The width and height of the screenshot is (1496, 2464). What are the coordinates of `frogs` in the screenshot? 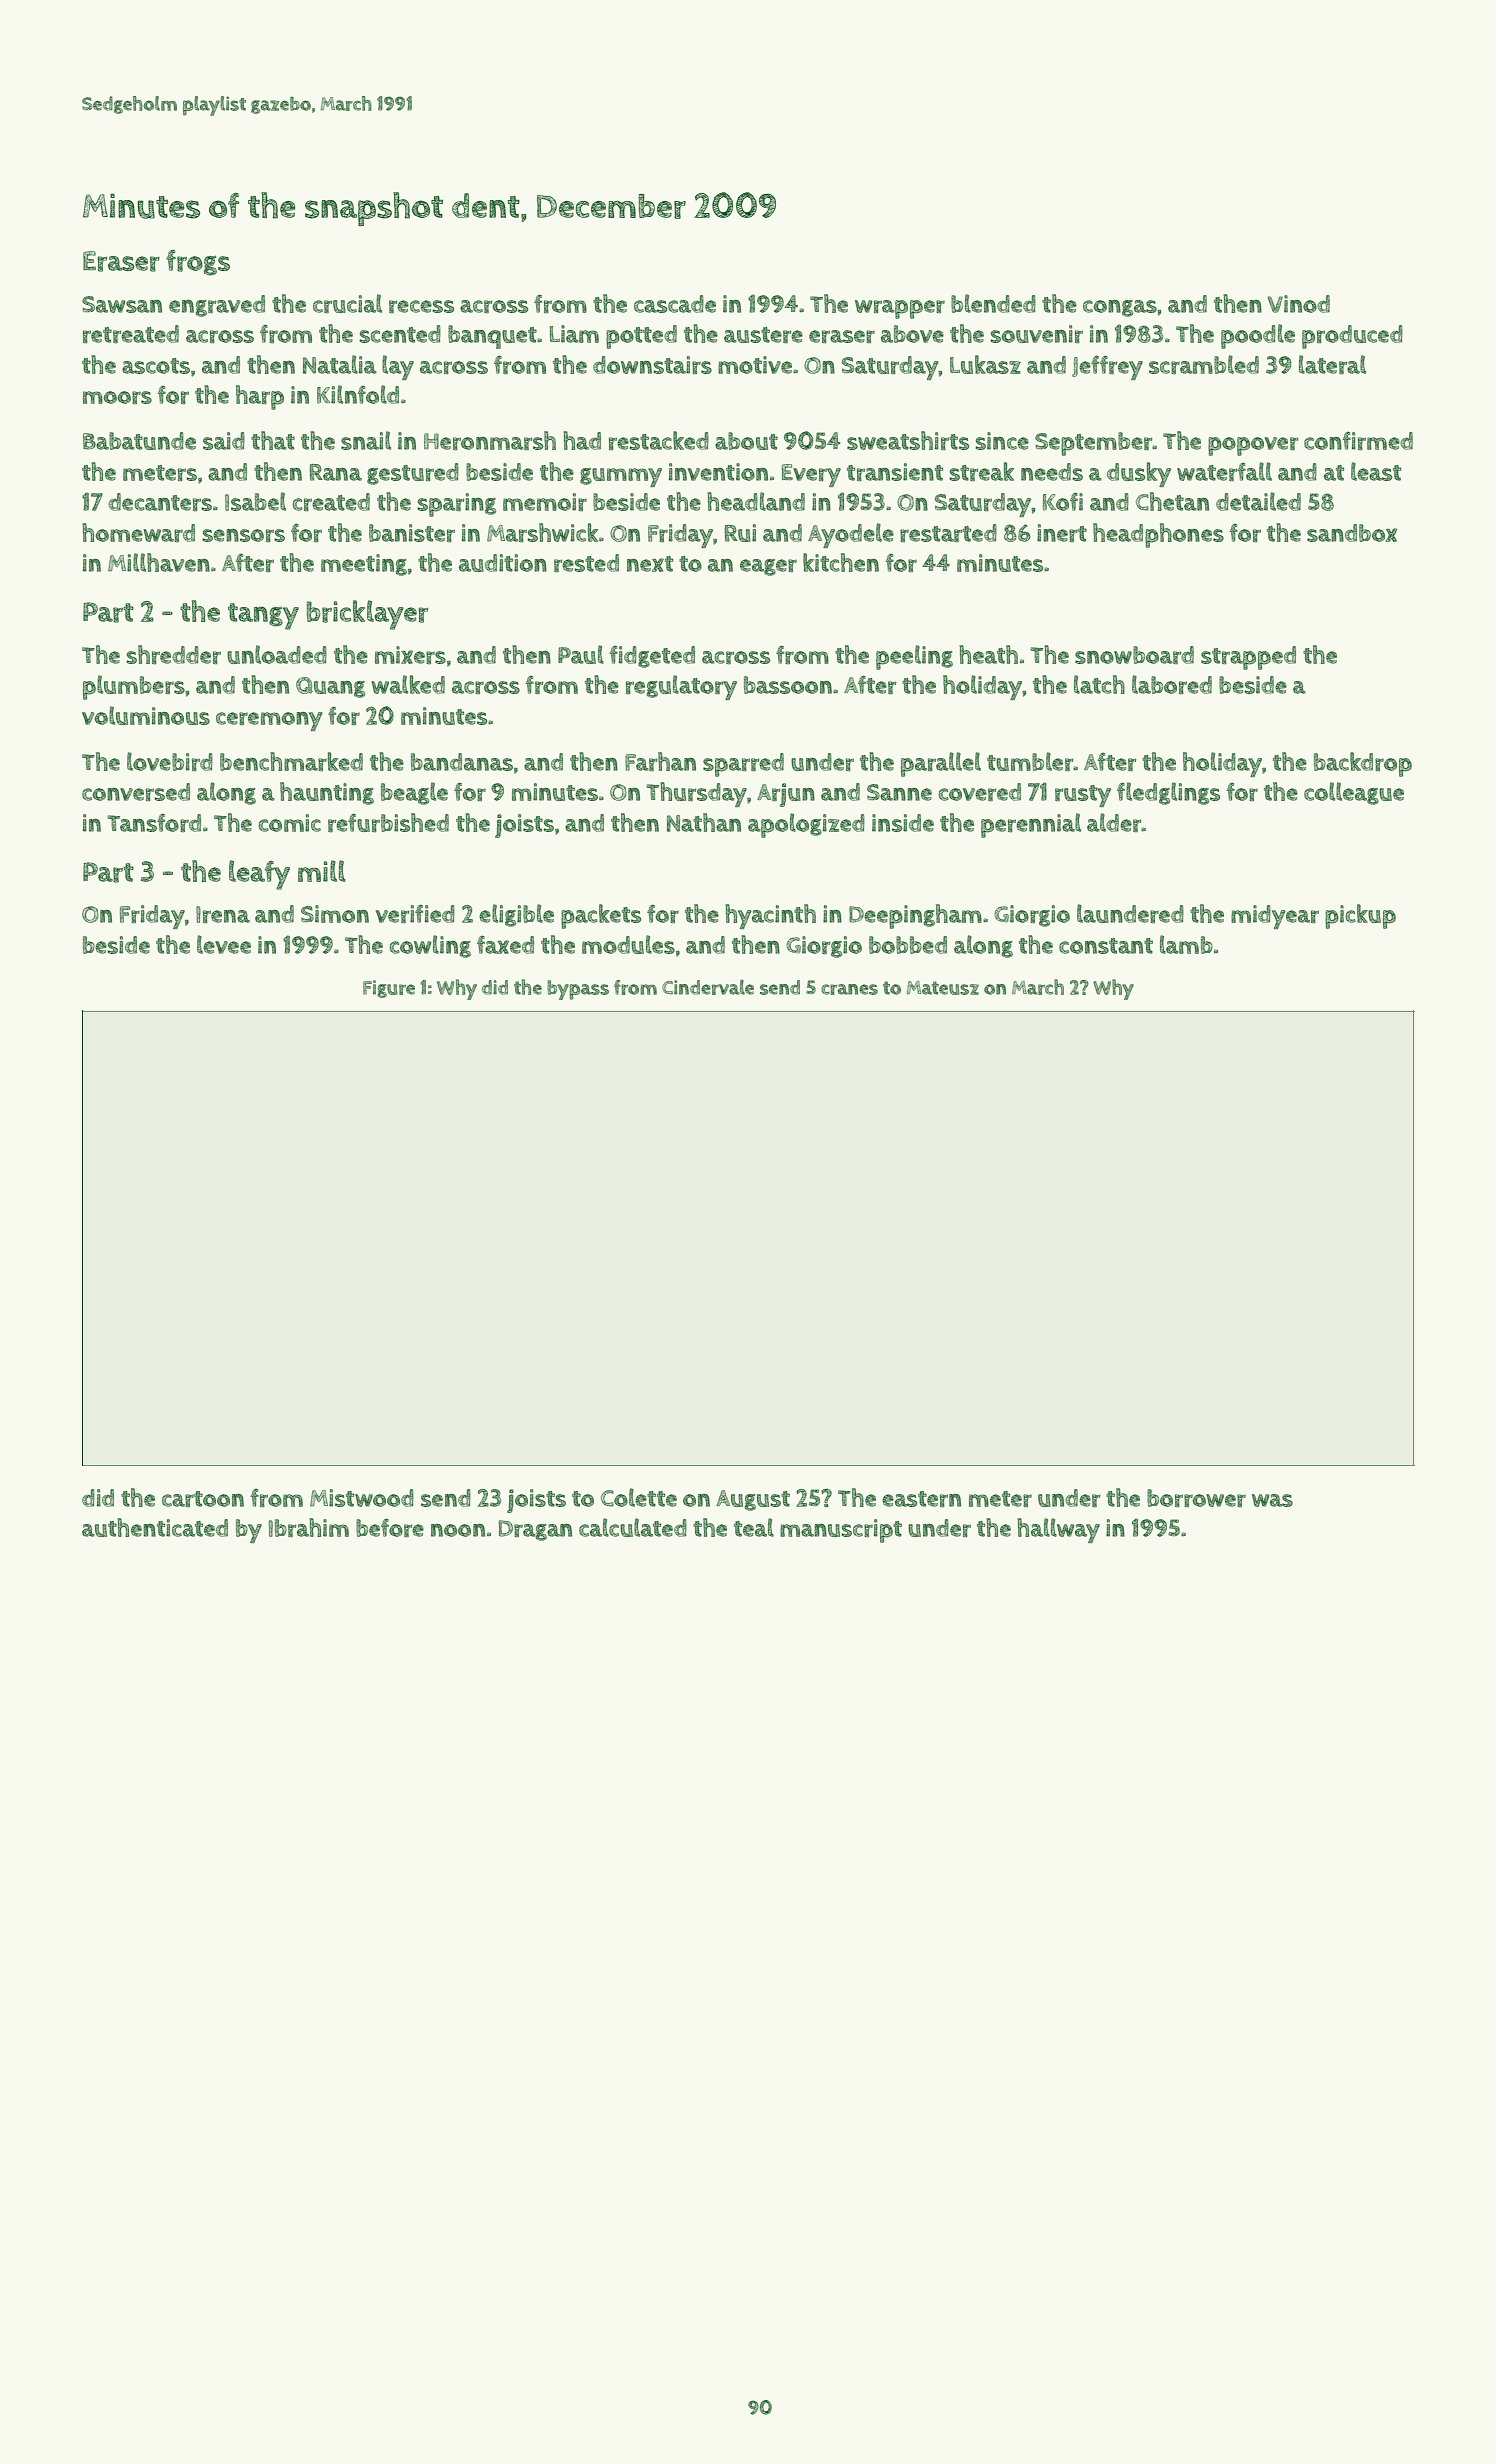 It's located at (198, 263).
